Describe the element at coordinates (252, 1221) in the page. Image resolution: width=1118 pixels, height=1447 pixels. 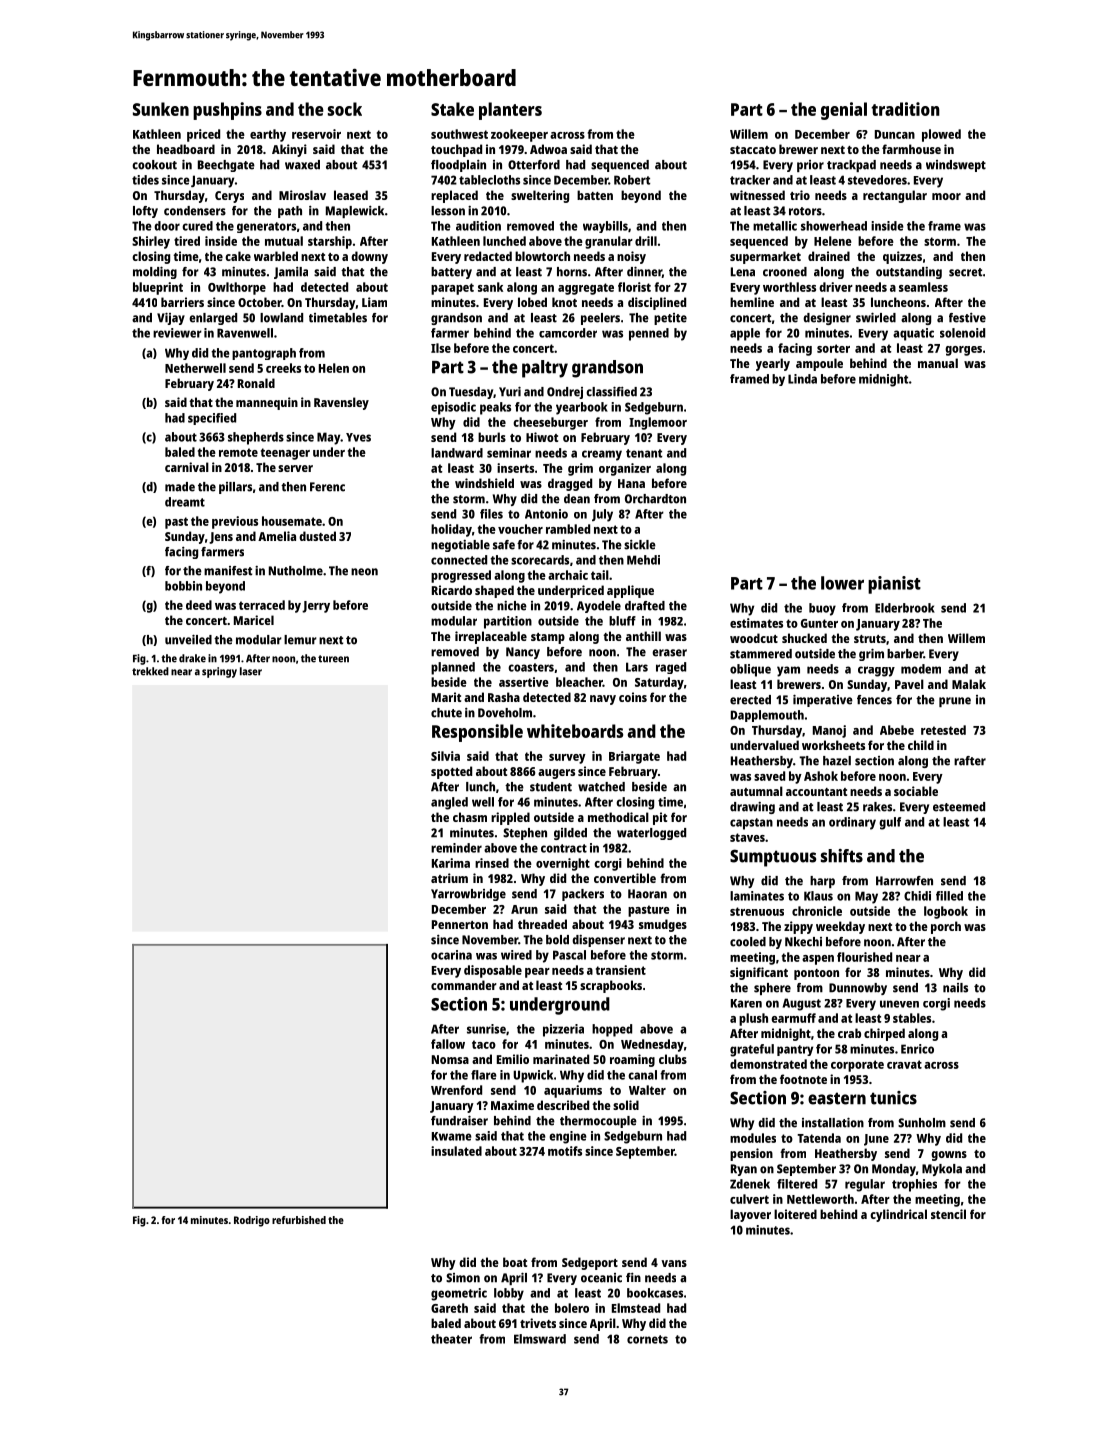
I see `Rodrigo` at that location.
